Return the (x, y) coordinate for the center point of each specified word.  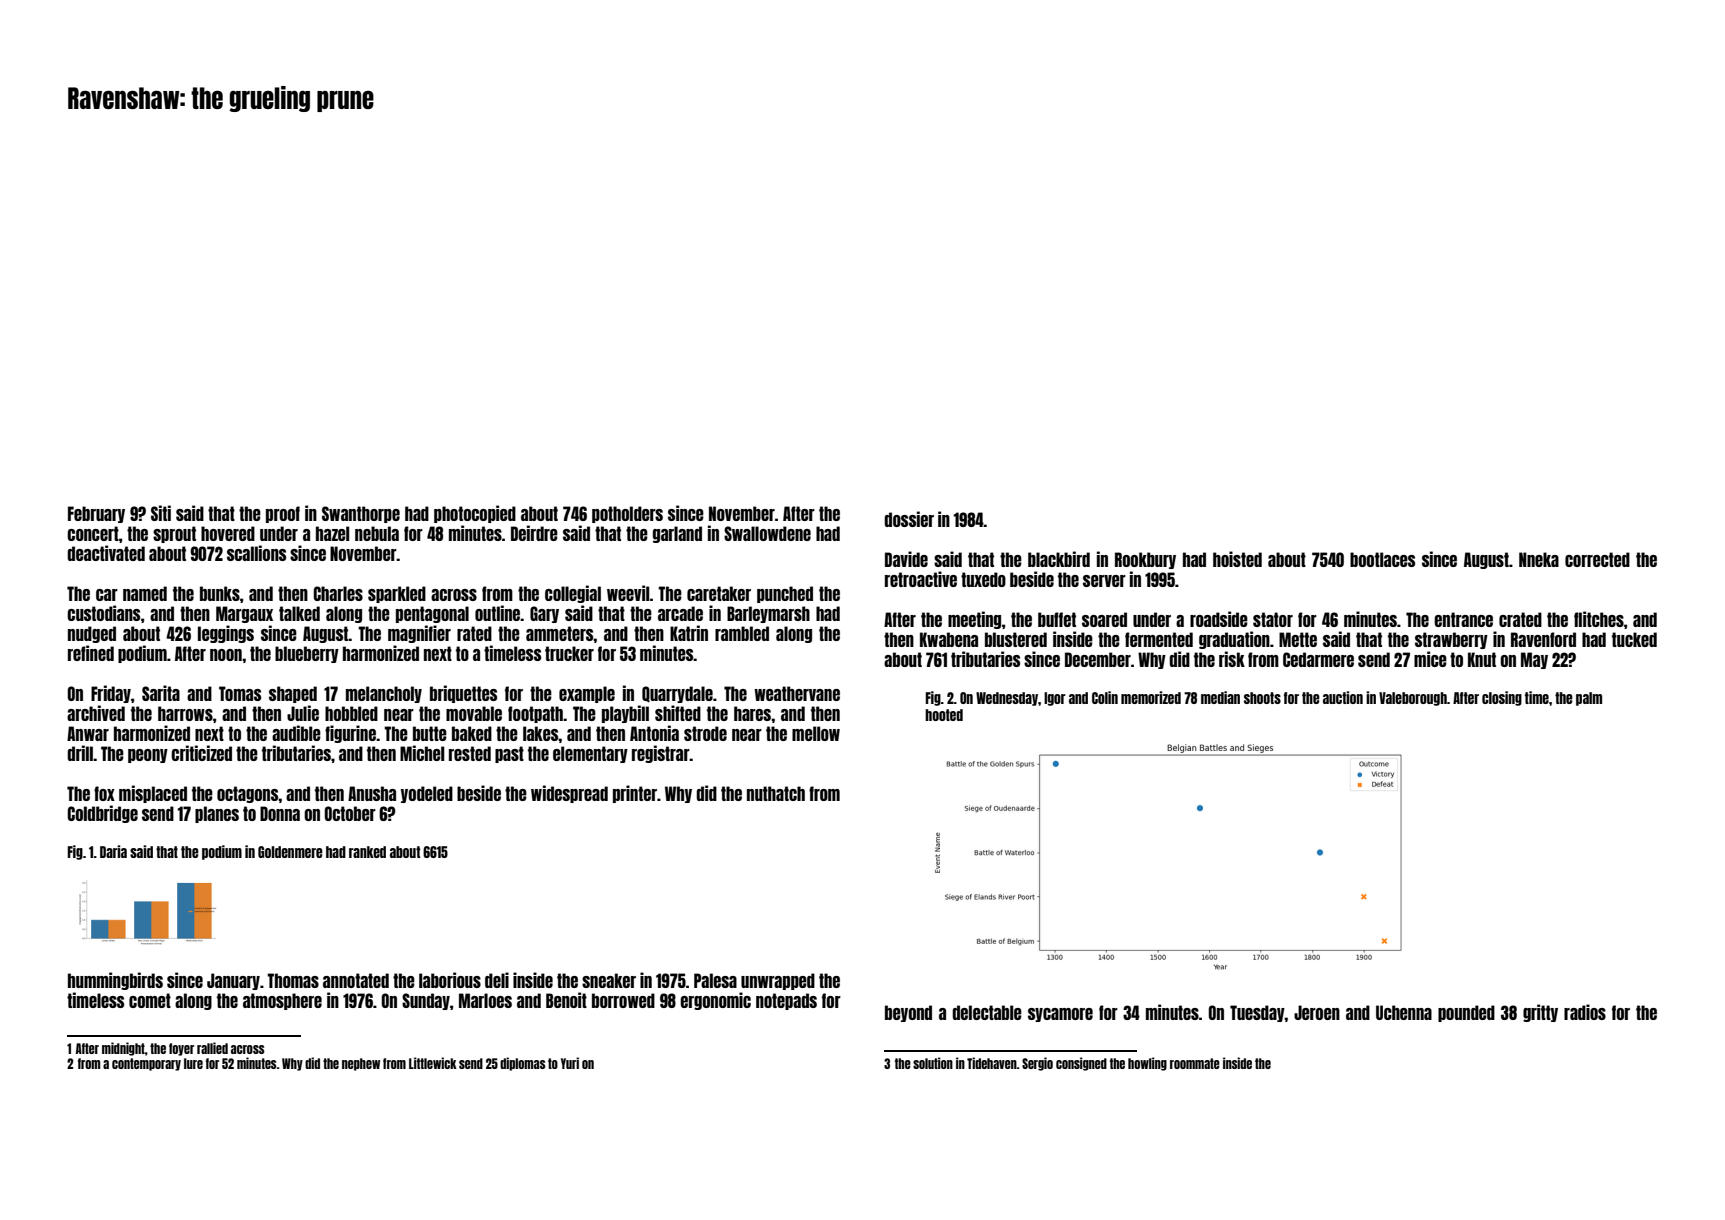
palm (1589, 699)
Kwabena (949, 639)
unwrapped (778, 981)
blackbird (1059, 559)
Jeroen (1317, 1012)
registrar (661, 754)
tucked (1634, 639)
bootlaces (1382, 559)
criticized (201, 753)
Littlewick (433, 1063)
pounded (1466, 1013)
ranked (367, 852)
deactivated (106, 553)
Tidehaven (992, 1063)
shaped (293, 694)
